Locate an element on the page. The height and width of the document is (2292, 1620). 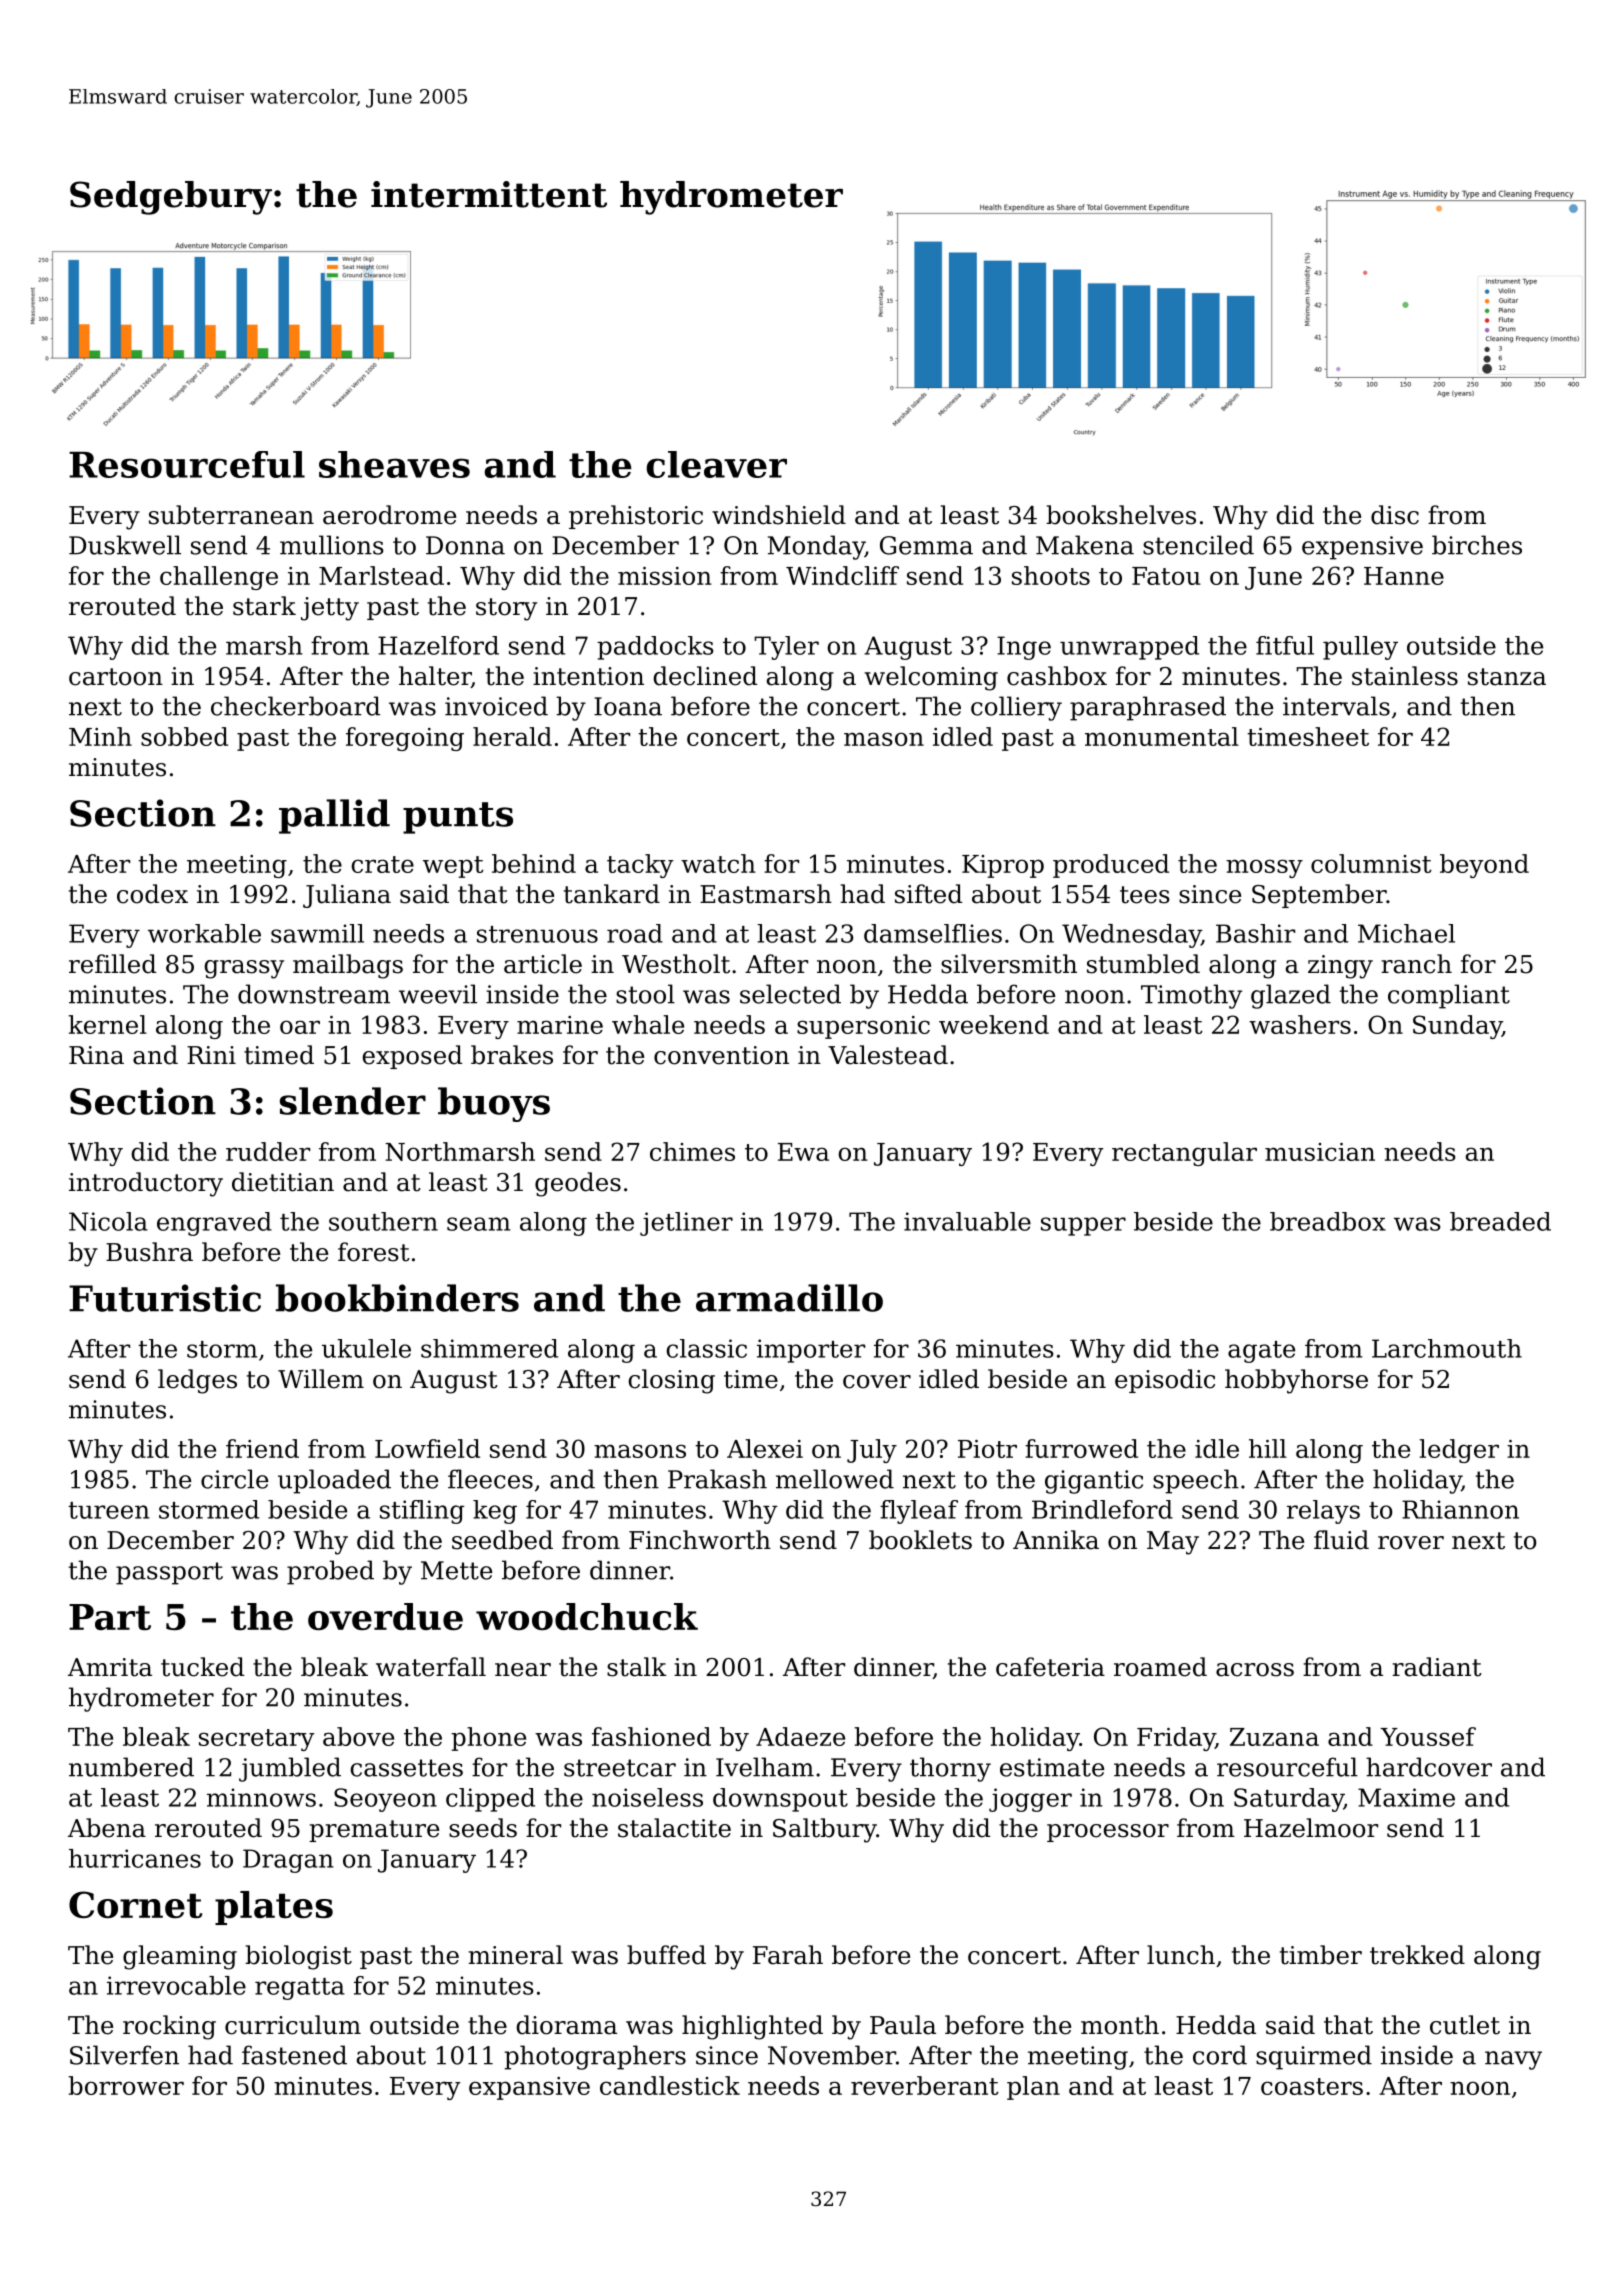
coasters is located at coordinates (1312, 2086).
